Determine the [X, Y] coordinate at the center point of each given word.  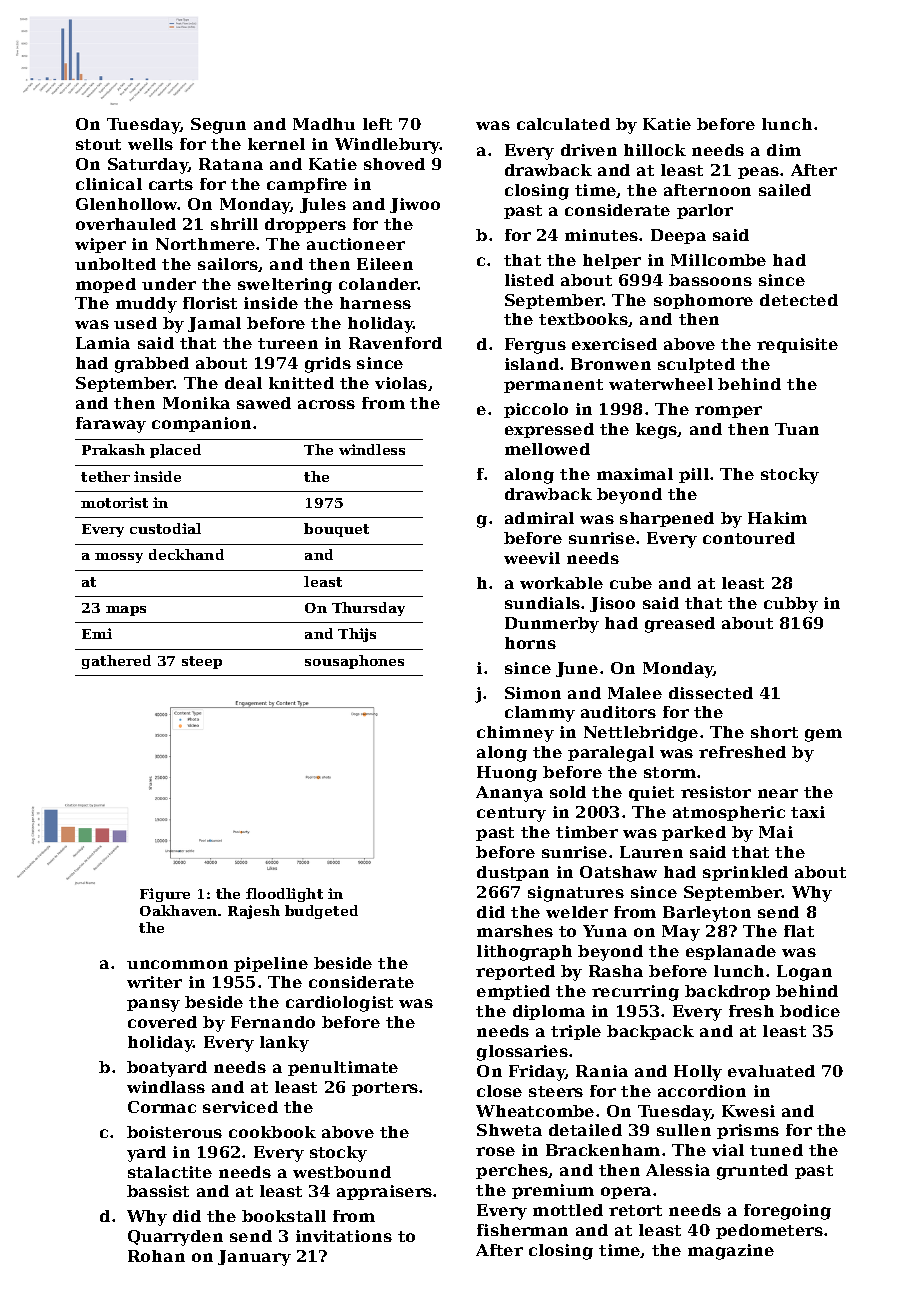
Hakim [777, 518]
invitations [344, 1236]
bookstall [284, 1216]
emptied [513, 992]
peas [758, 173]
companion [201, 424]
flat [799, 931]
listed [529, 280]
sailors [228, 264]
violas [401, 383]
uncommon [177, 964]
